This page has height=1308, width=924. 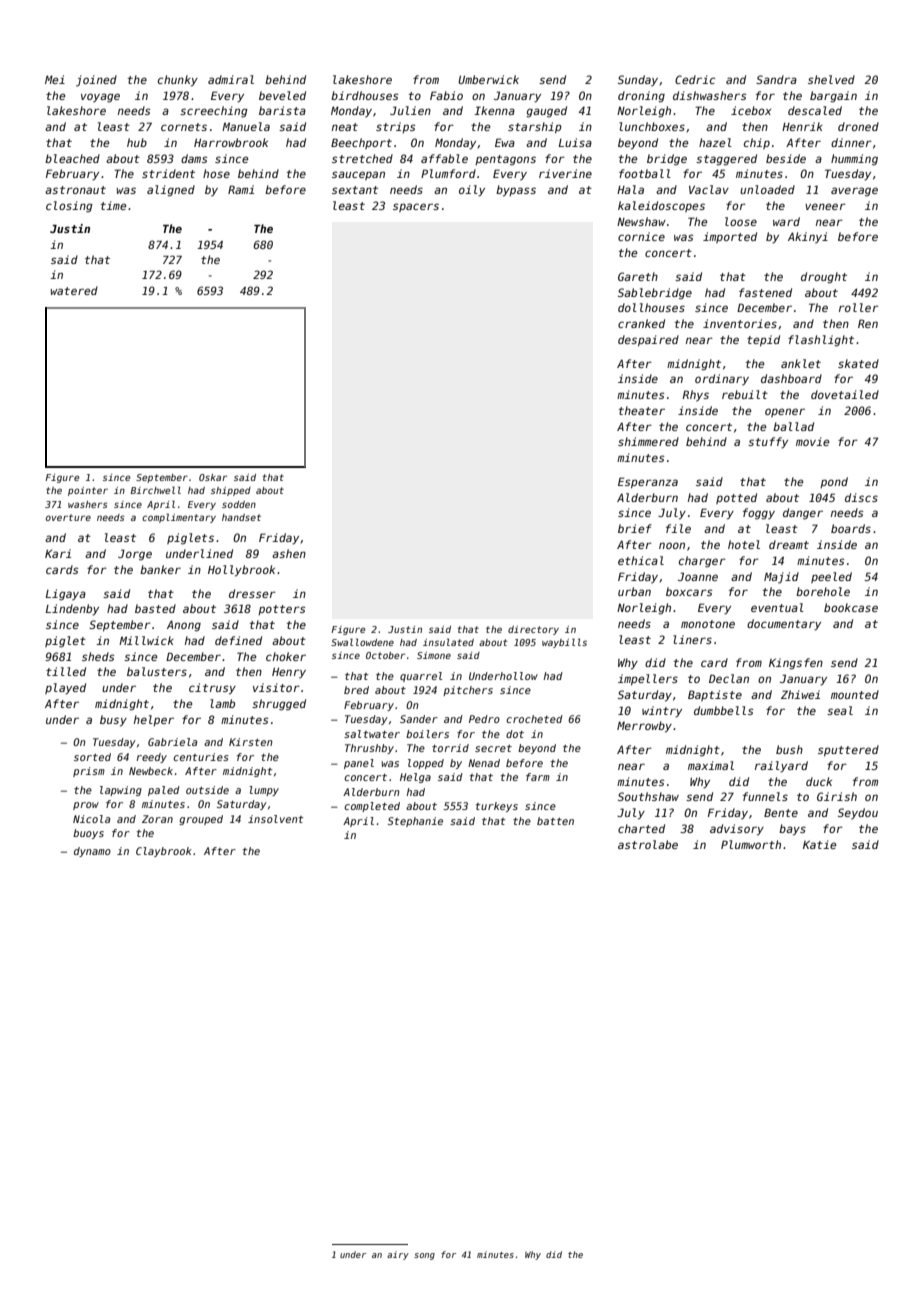 What do you see at coordinates (796, 664) in the page?
I see `Kingsfen` at bounding box center [796, 664].
